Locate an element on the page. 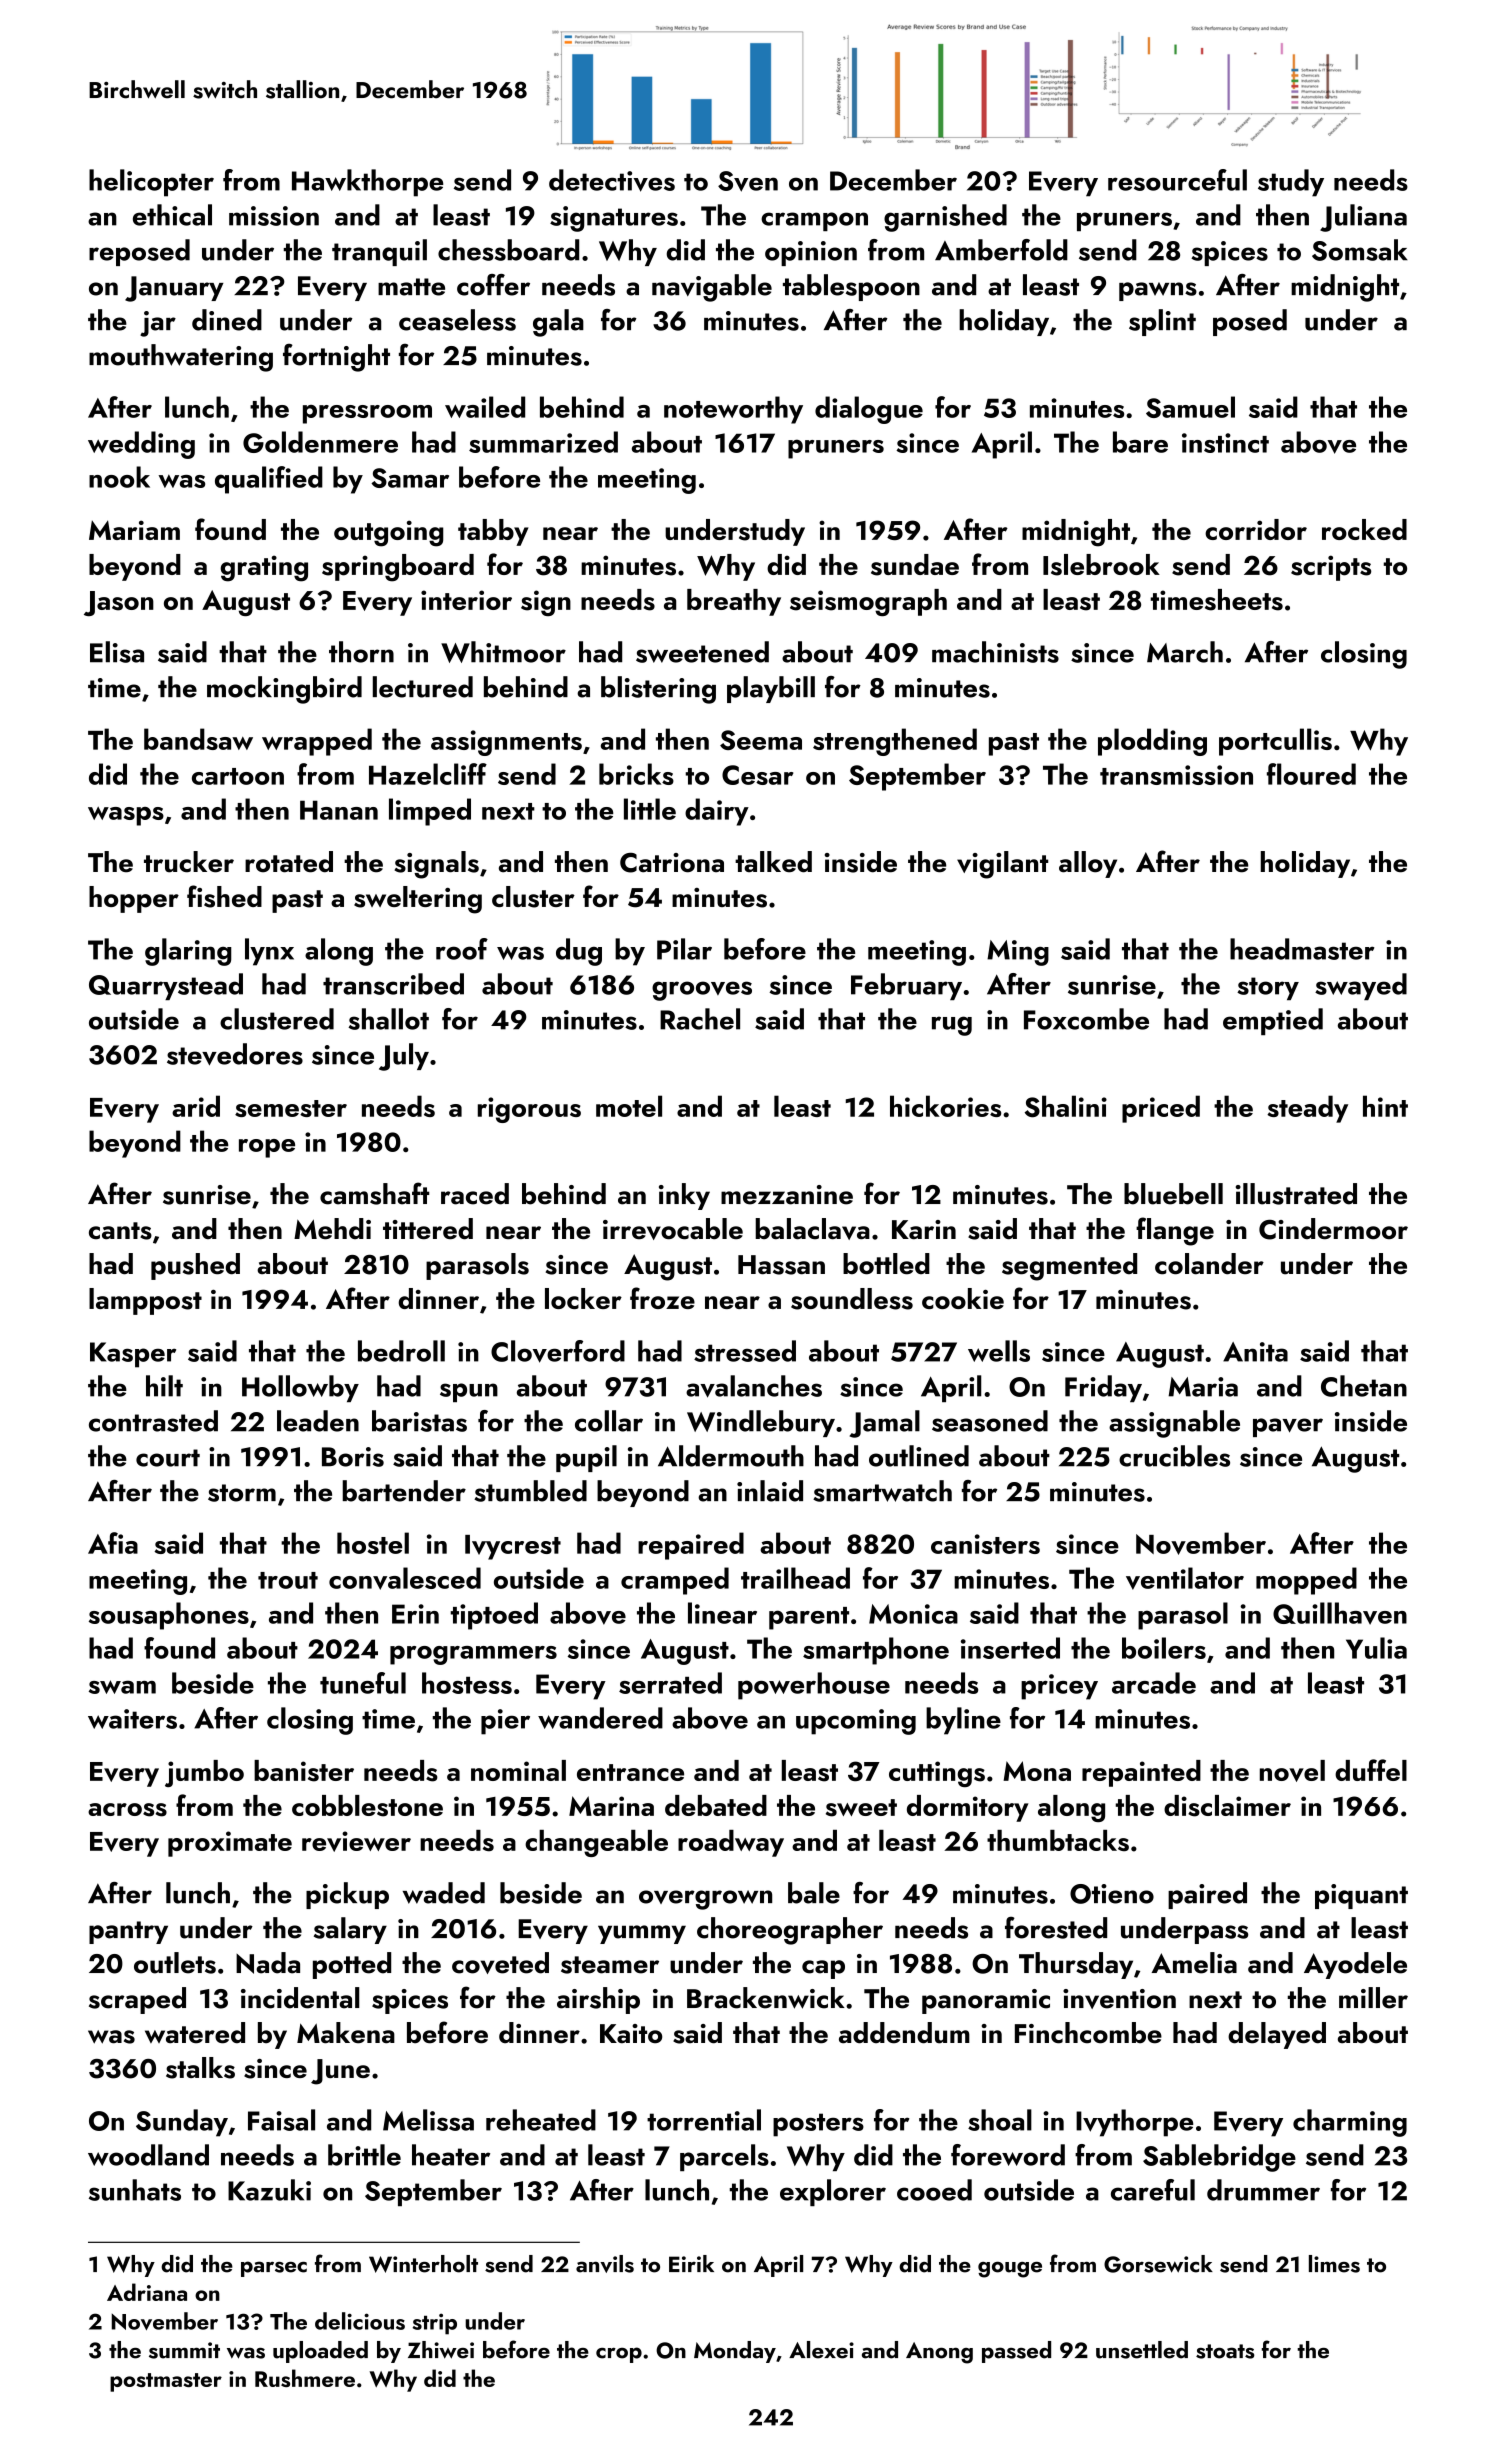 This image has height=2464, width=1496. Sven is located at coordinates (748, 181).
